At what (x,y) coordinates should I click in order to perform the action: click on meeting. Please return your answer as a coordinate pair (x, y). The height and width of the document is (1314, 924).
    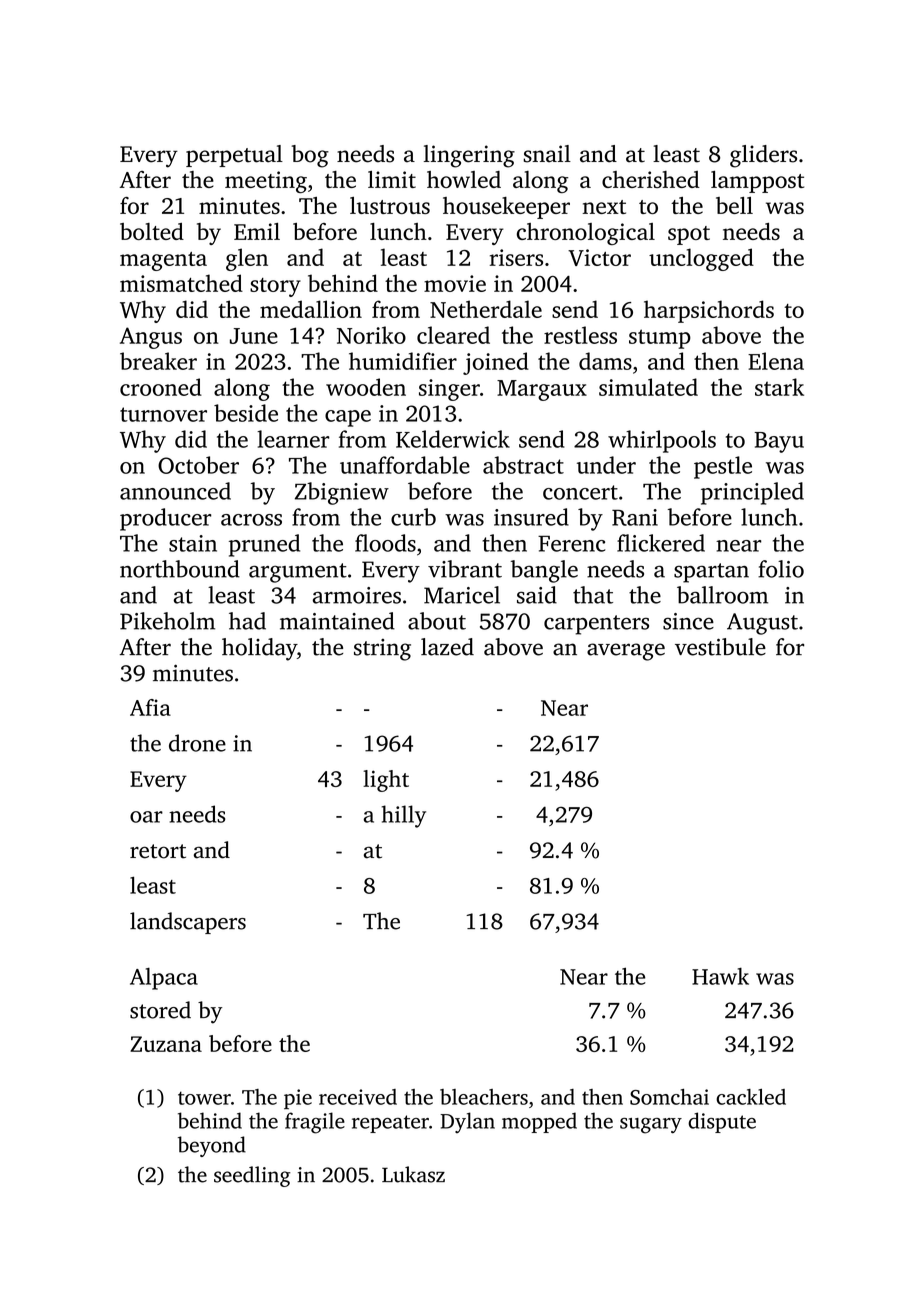
    Looking at the image, I should click on (266, 182).
